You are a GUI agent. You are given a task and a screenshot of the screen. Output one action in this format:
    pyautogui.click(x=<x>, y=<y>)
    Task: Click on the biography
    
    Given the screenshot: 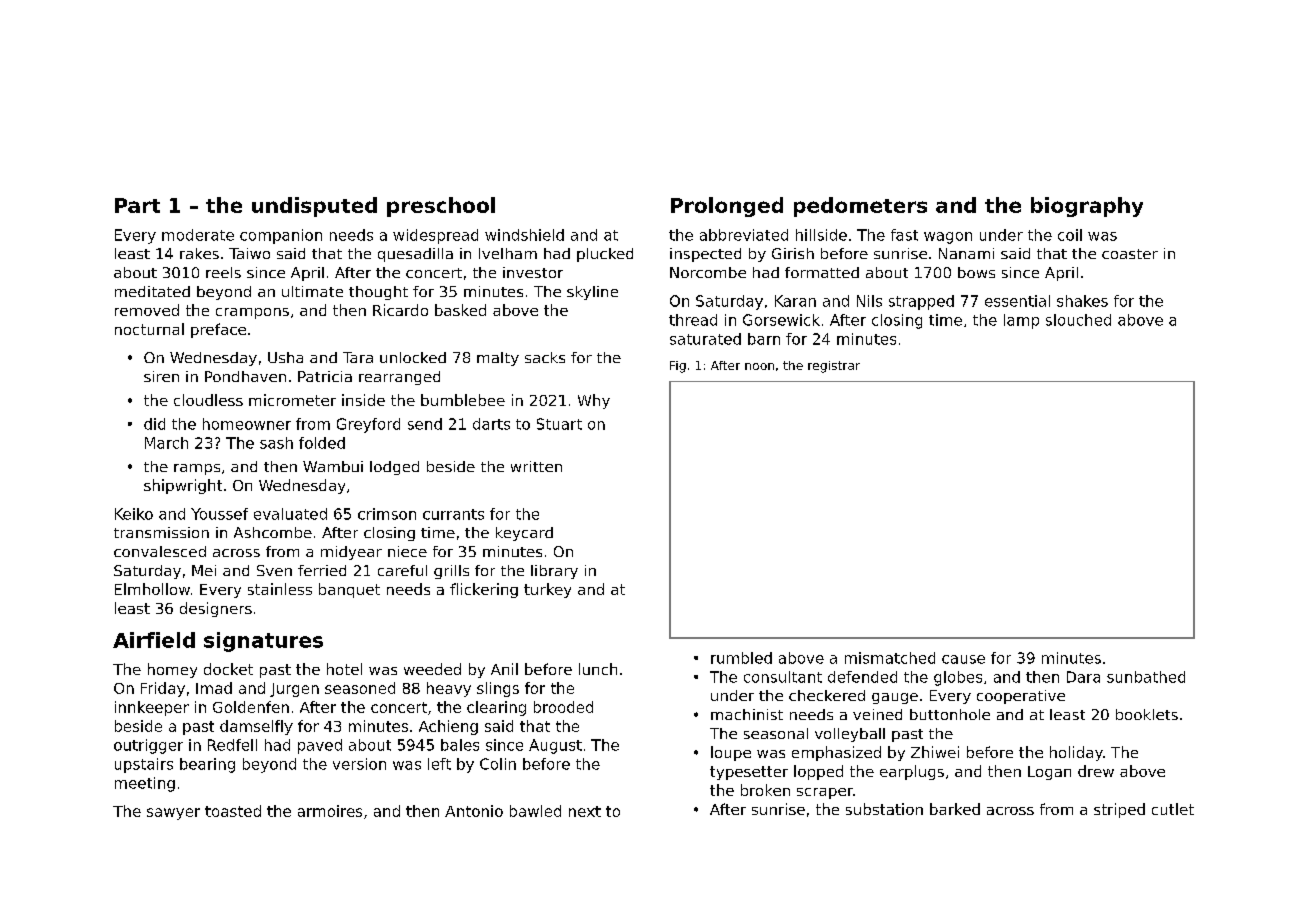 What is the action you would take?
    pyautogui.click(x=1087, y=207)
